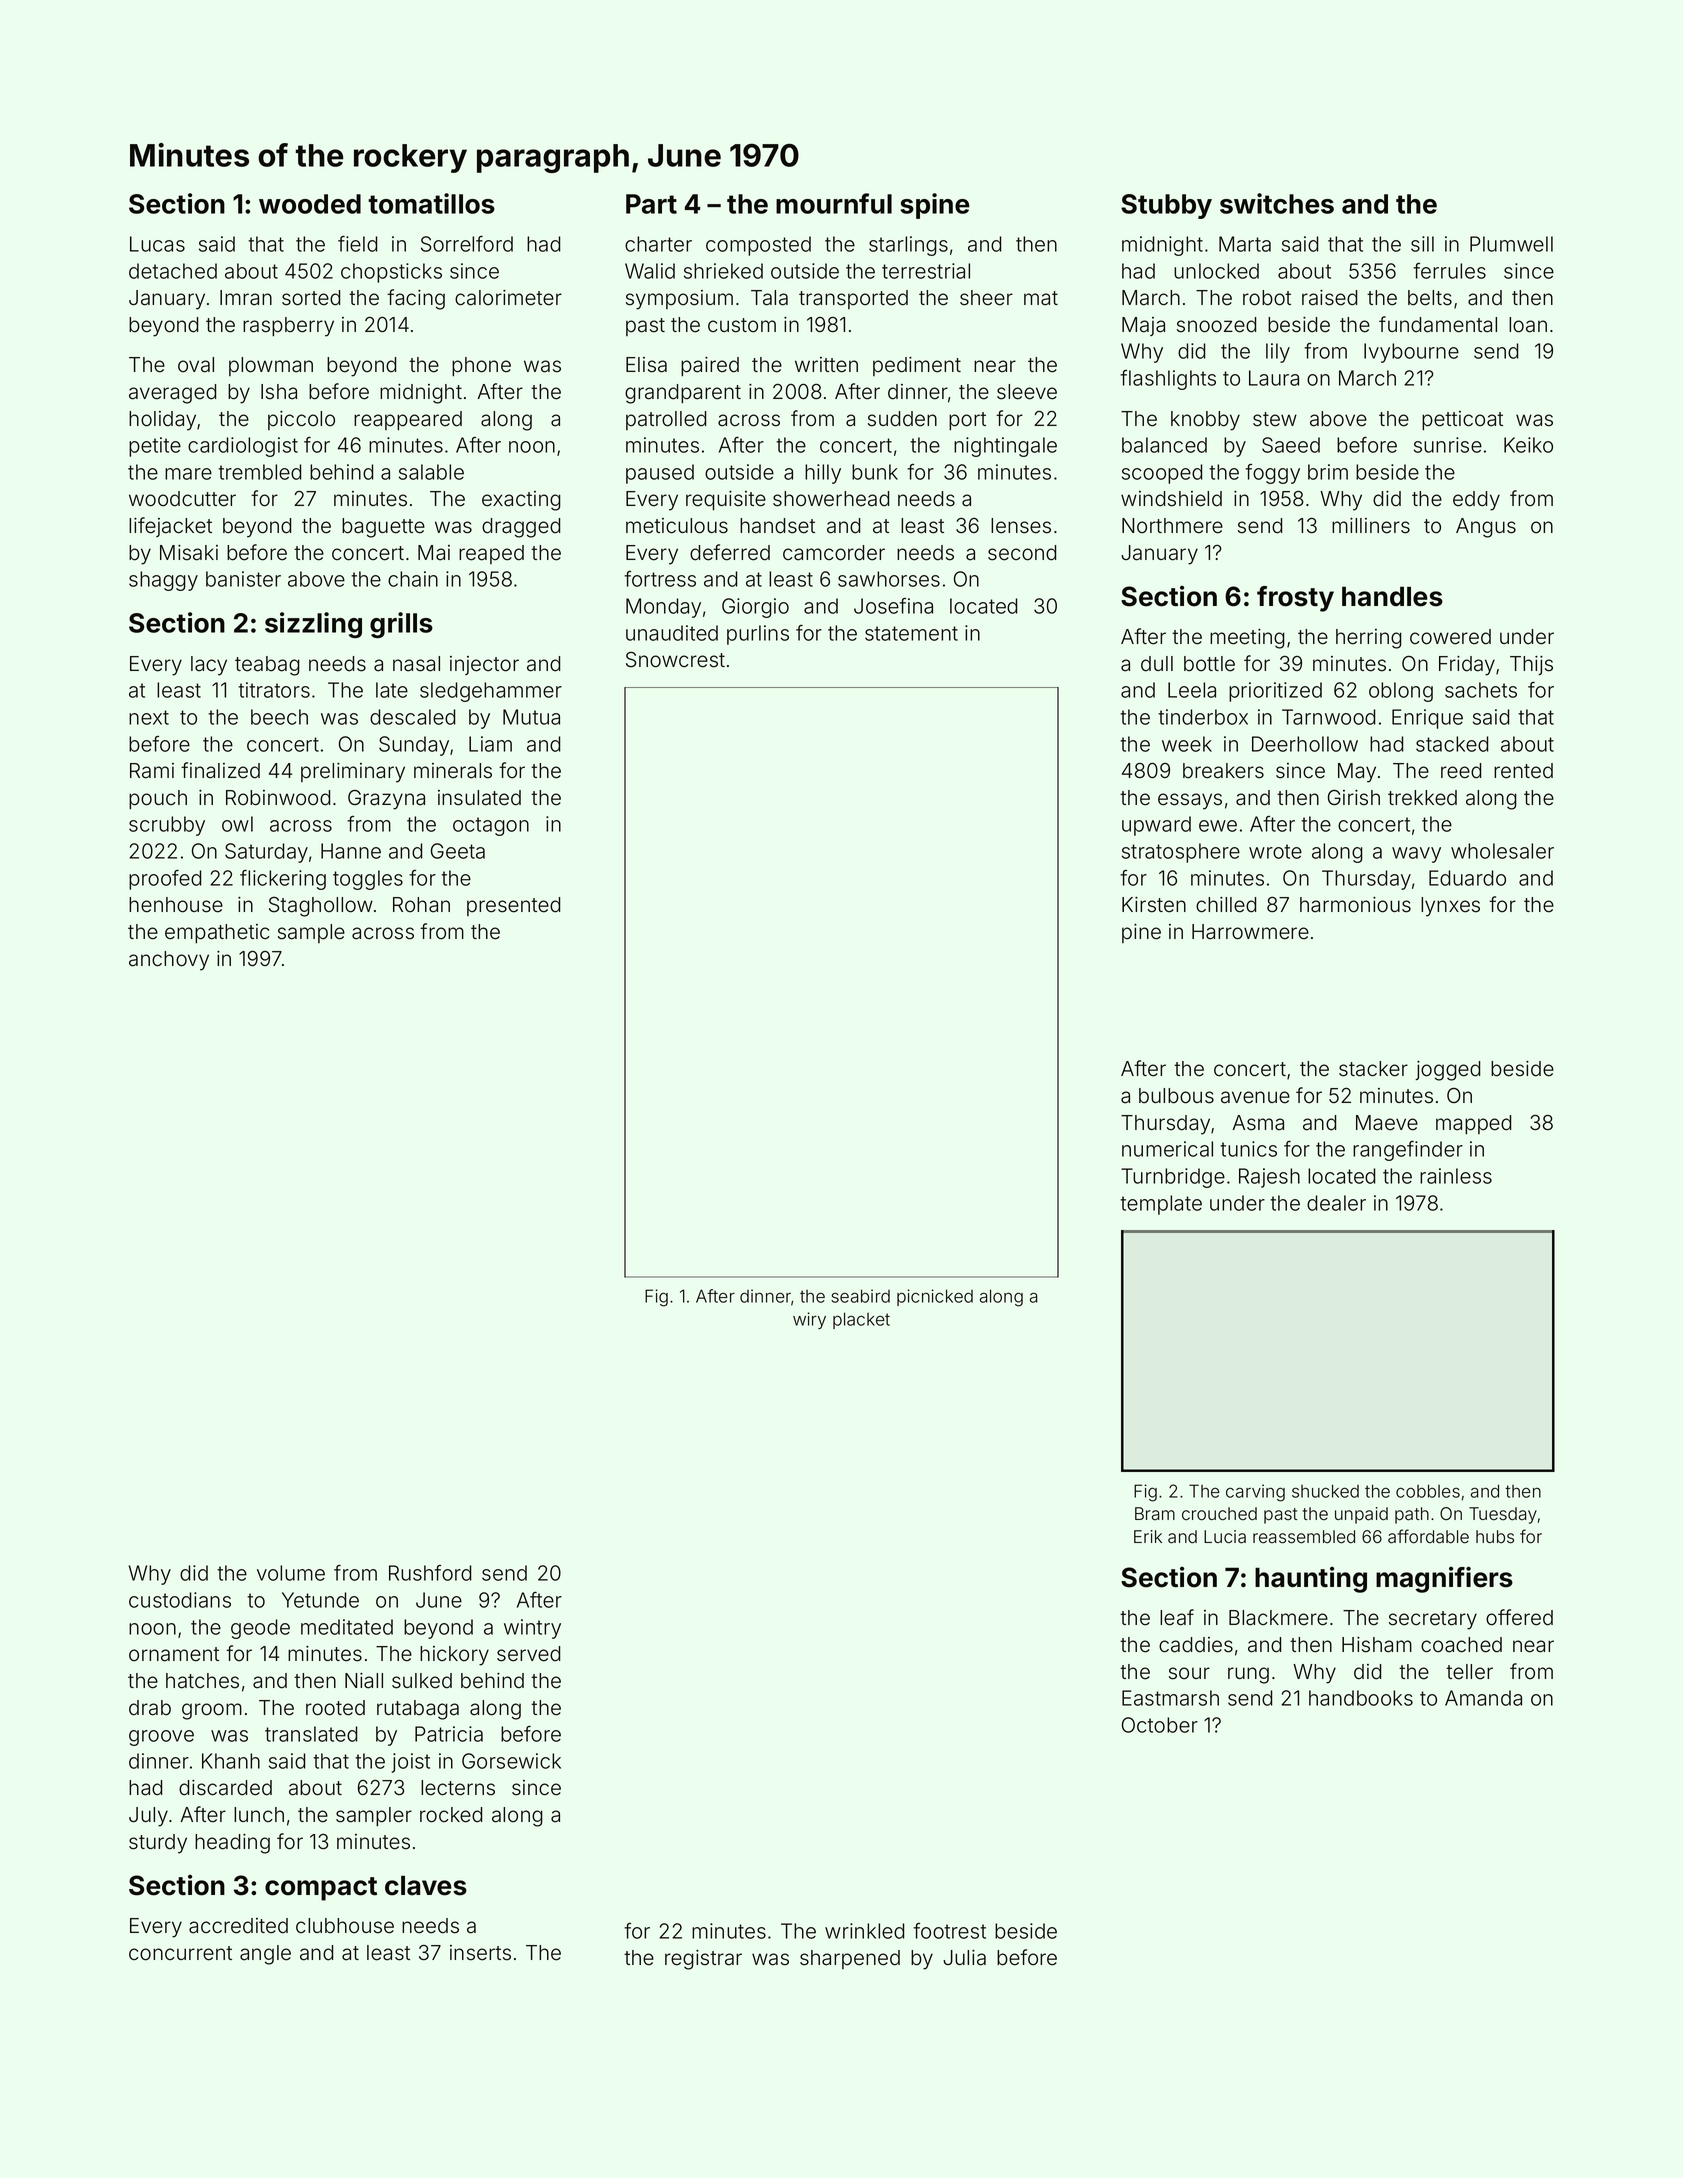 This page has width=1683, height=2178. What do you see at coordinates (511, 1761) in the page?
I see `Gorsewick` at bounding box center [511, 1761].
